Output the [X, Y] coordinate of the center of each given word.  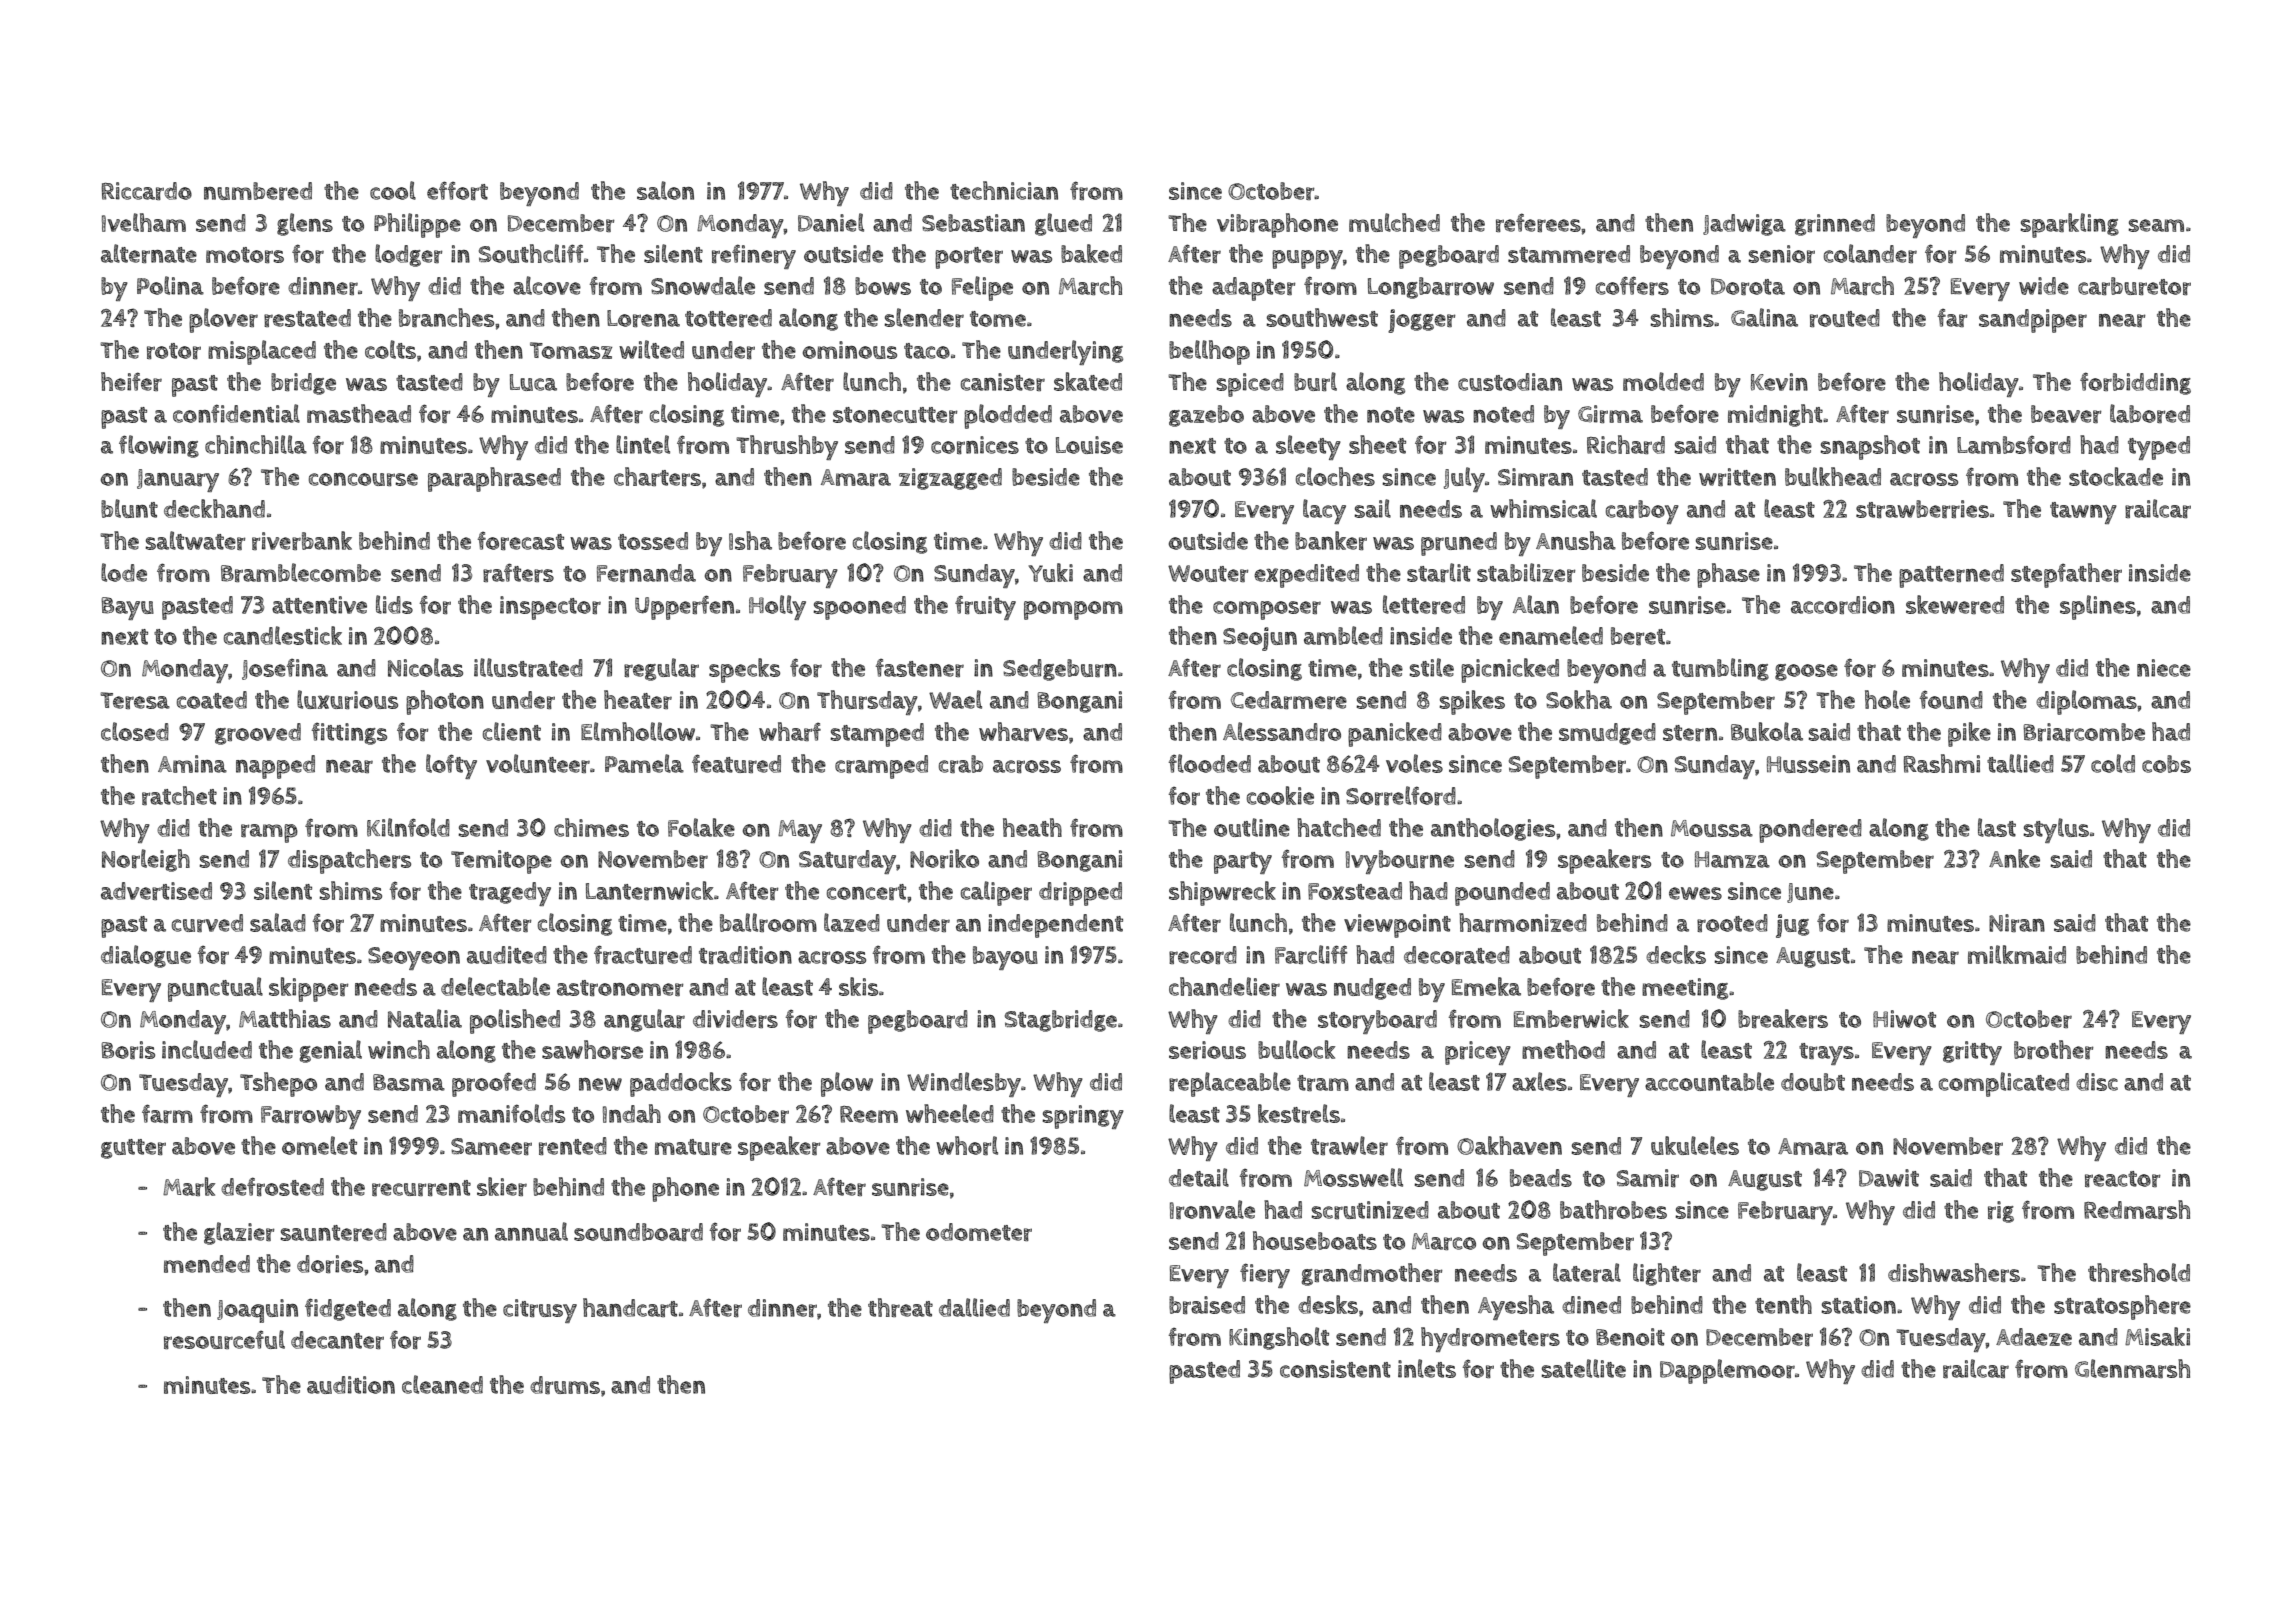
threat [900, 1307]
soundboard [638, 1232]
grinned [1835, 225]
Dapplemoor [1727, 1371]
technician [1004, 190]
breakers [1783, 1018]
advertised [156, 891]
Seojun [1260, 639]
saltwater [196, 540]
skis [858, 986]
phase [1728, 575]
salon [665, 190]
